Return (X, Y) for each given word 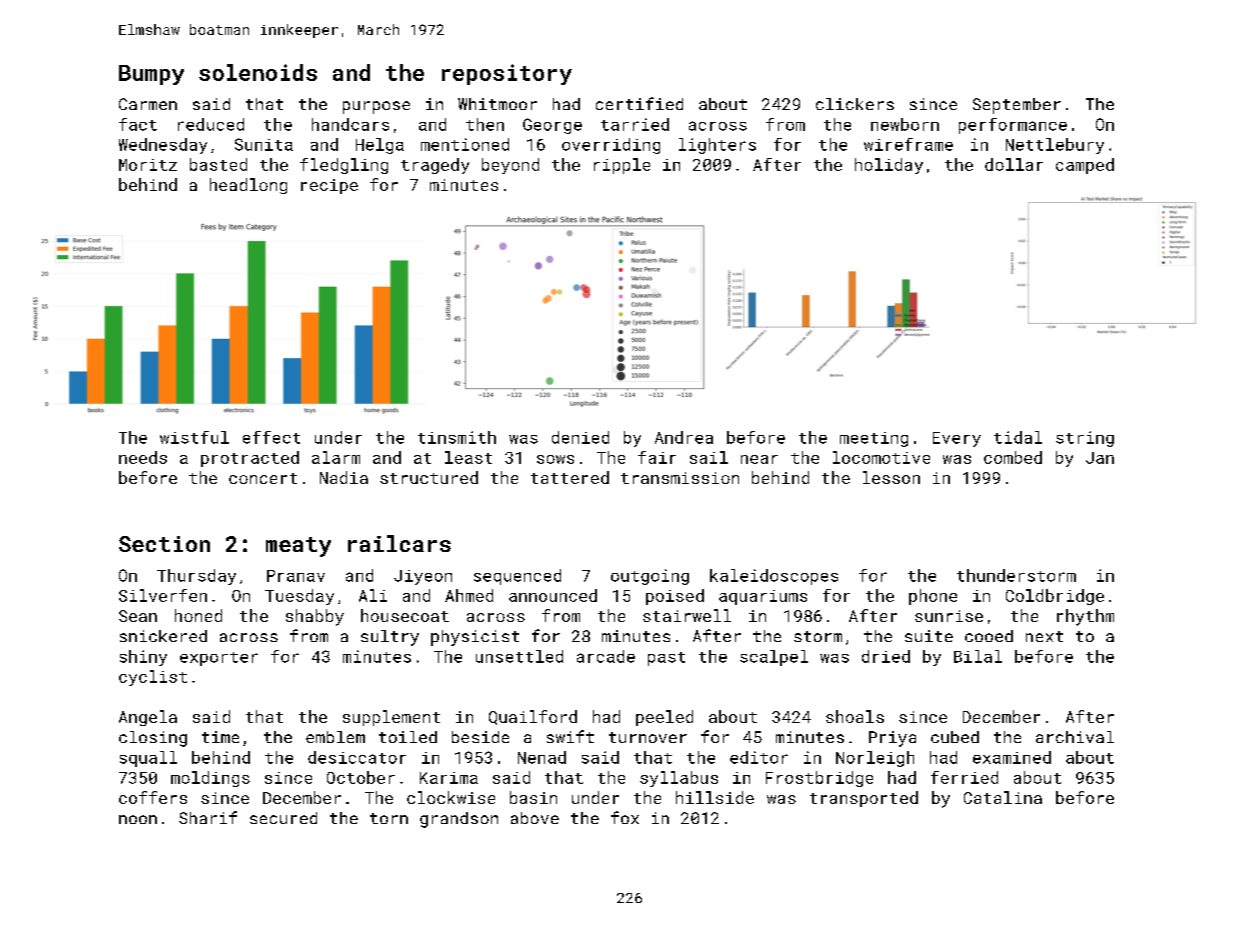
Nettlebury (1055, 146)
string (1085, 439)
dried (886, 656)
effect (271, 437)
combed (1013, 457)
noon (138, 819)
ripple (622, 166)
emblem (335, 737)
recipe (329, 186)
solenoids (258, 72)
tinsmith (457, 437)
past (666, 659)
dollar (1014, 164)
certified (639, 103)
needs (143, 457)
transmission (680, 478)
